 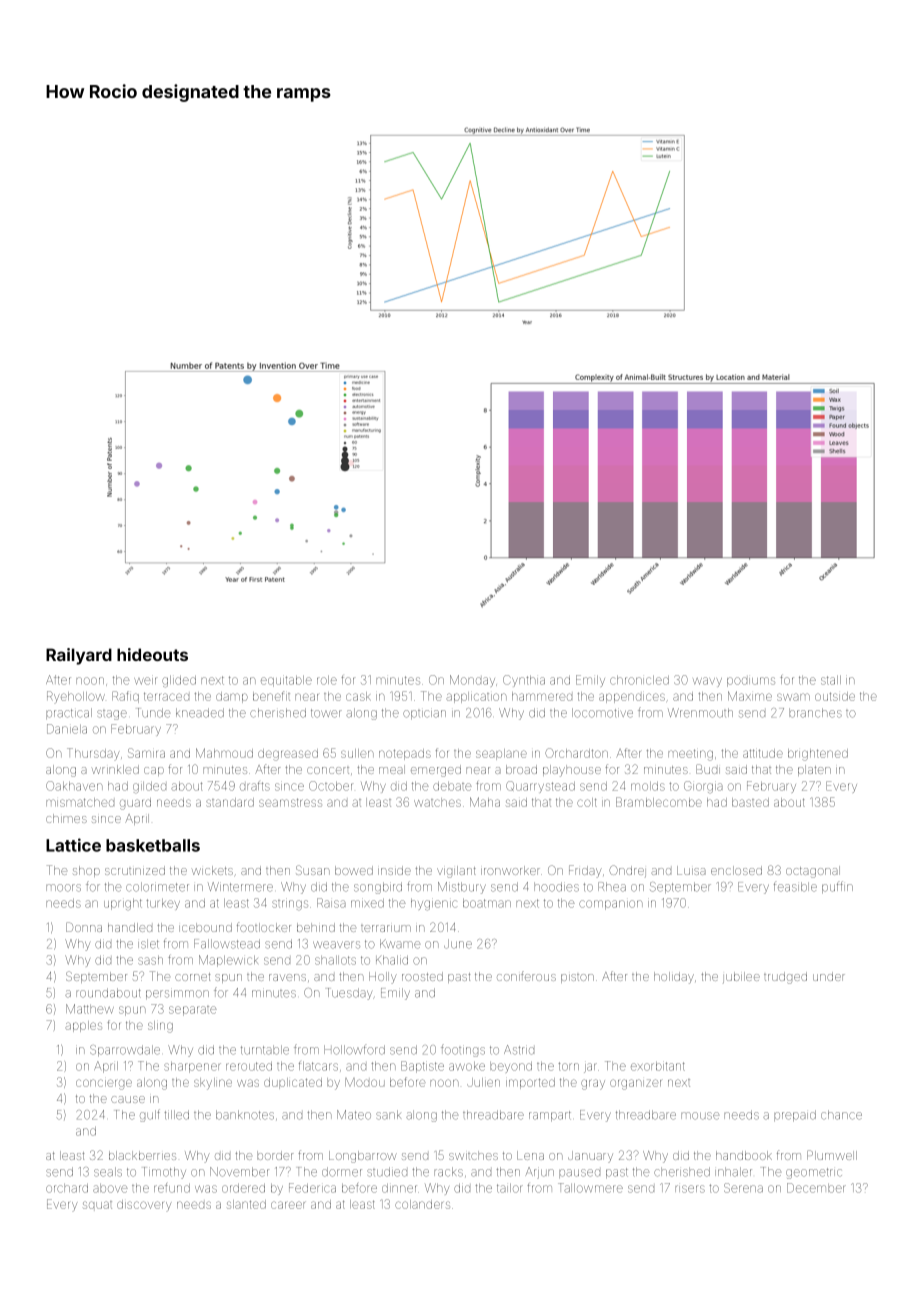 What do you see at coordinates (97, 1205) in the image?
I see `squat` at bounding box center [97, 1205].
